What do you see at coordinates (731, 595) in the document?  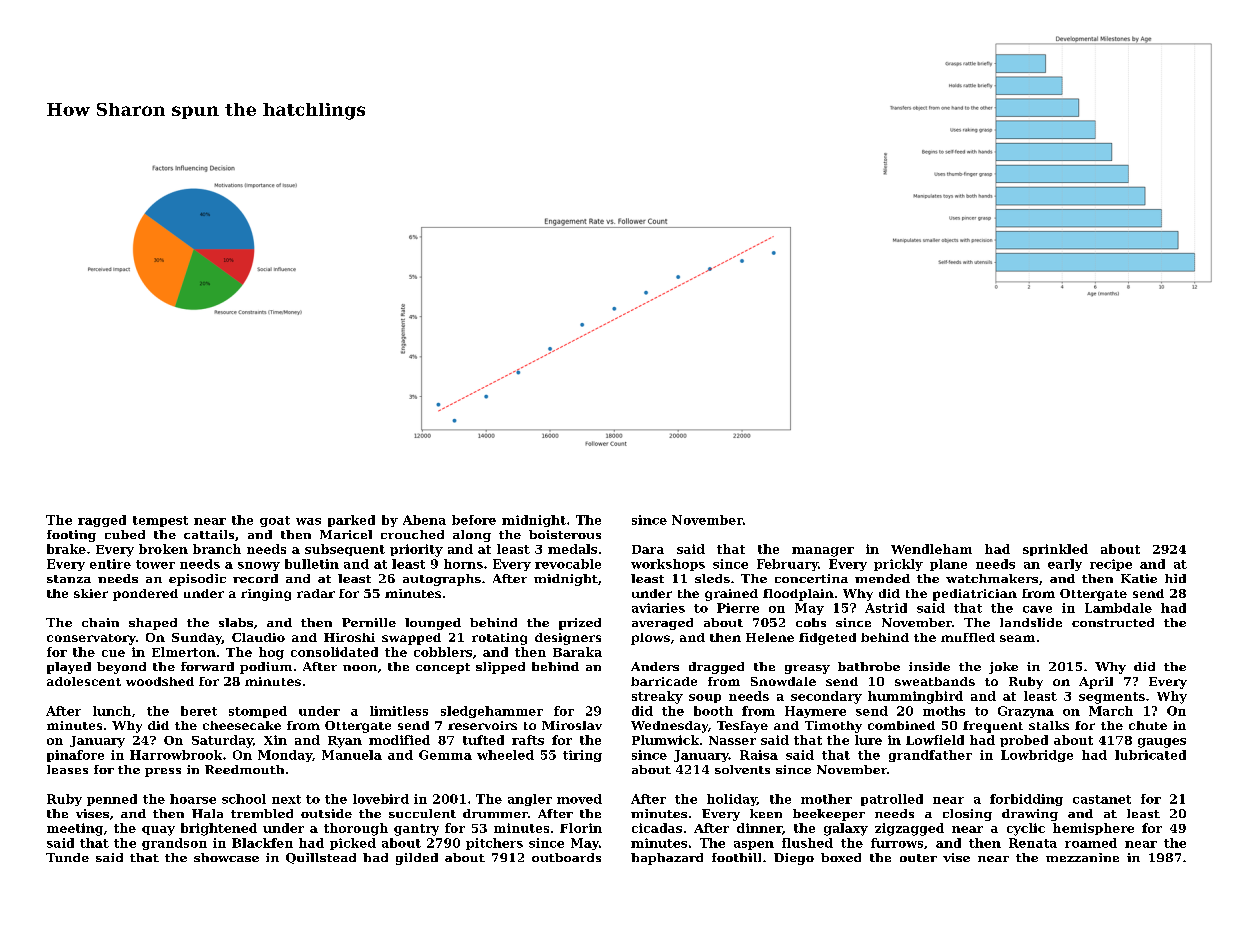 I see `grained` at bounding box center [731, 595].
